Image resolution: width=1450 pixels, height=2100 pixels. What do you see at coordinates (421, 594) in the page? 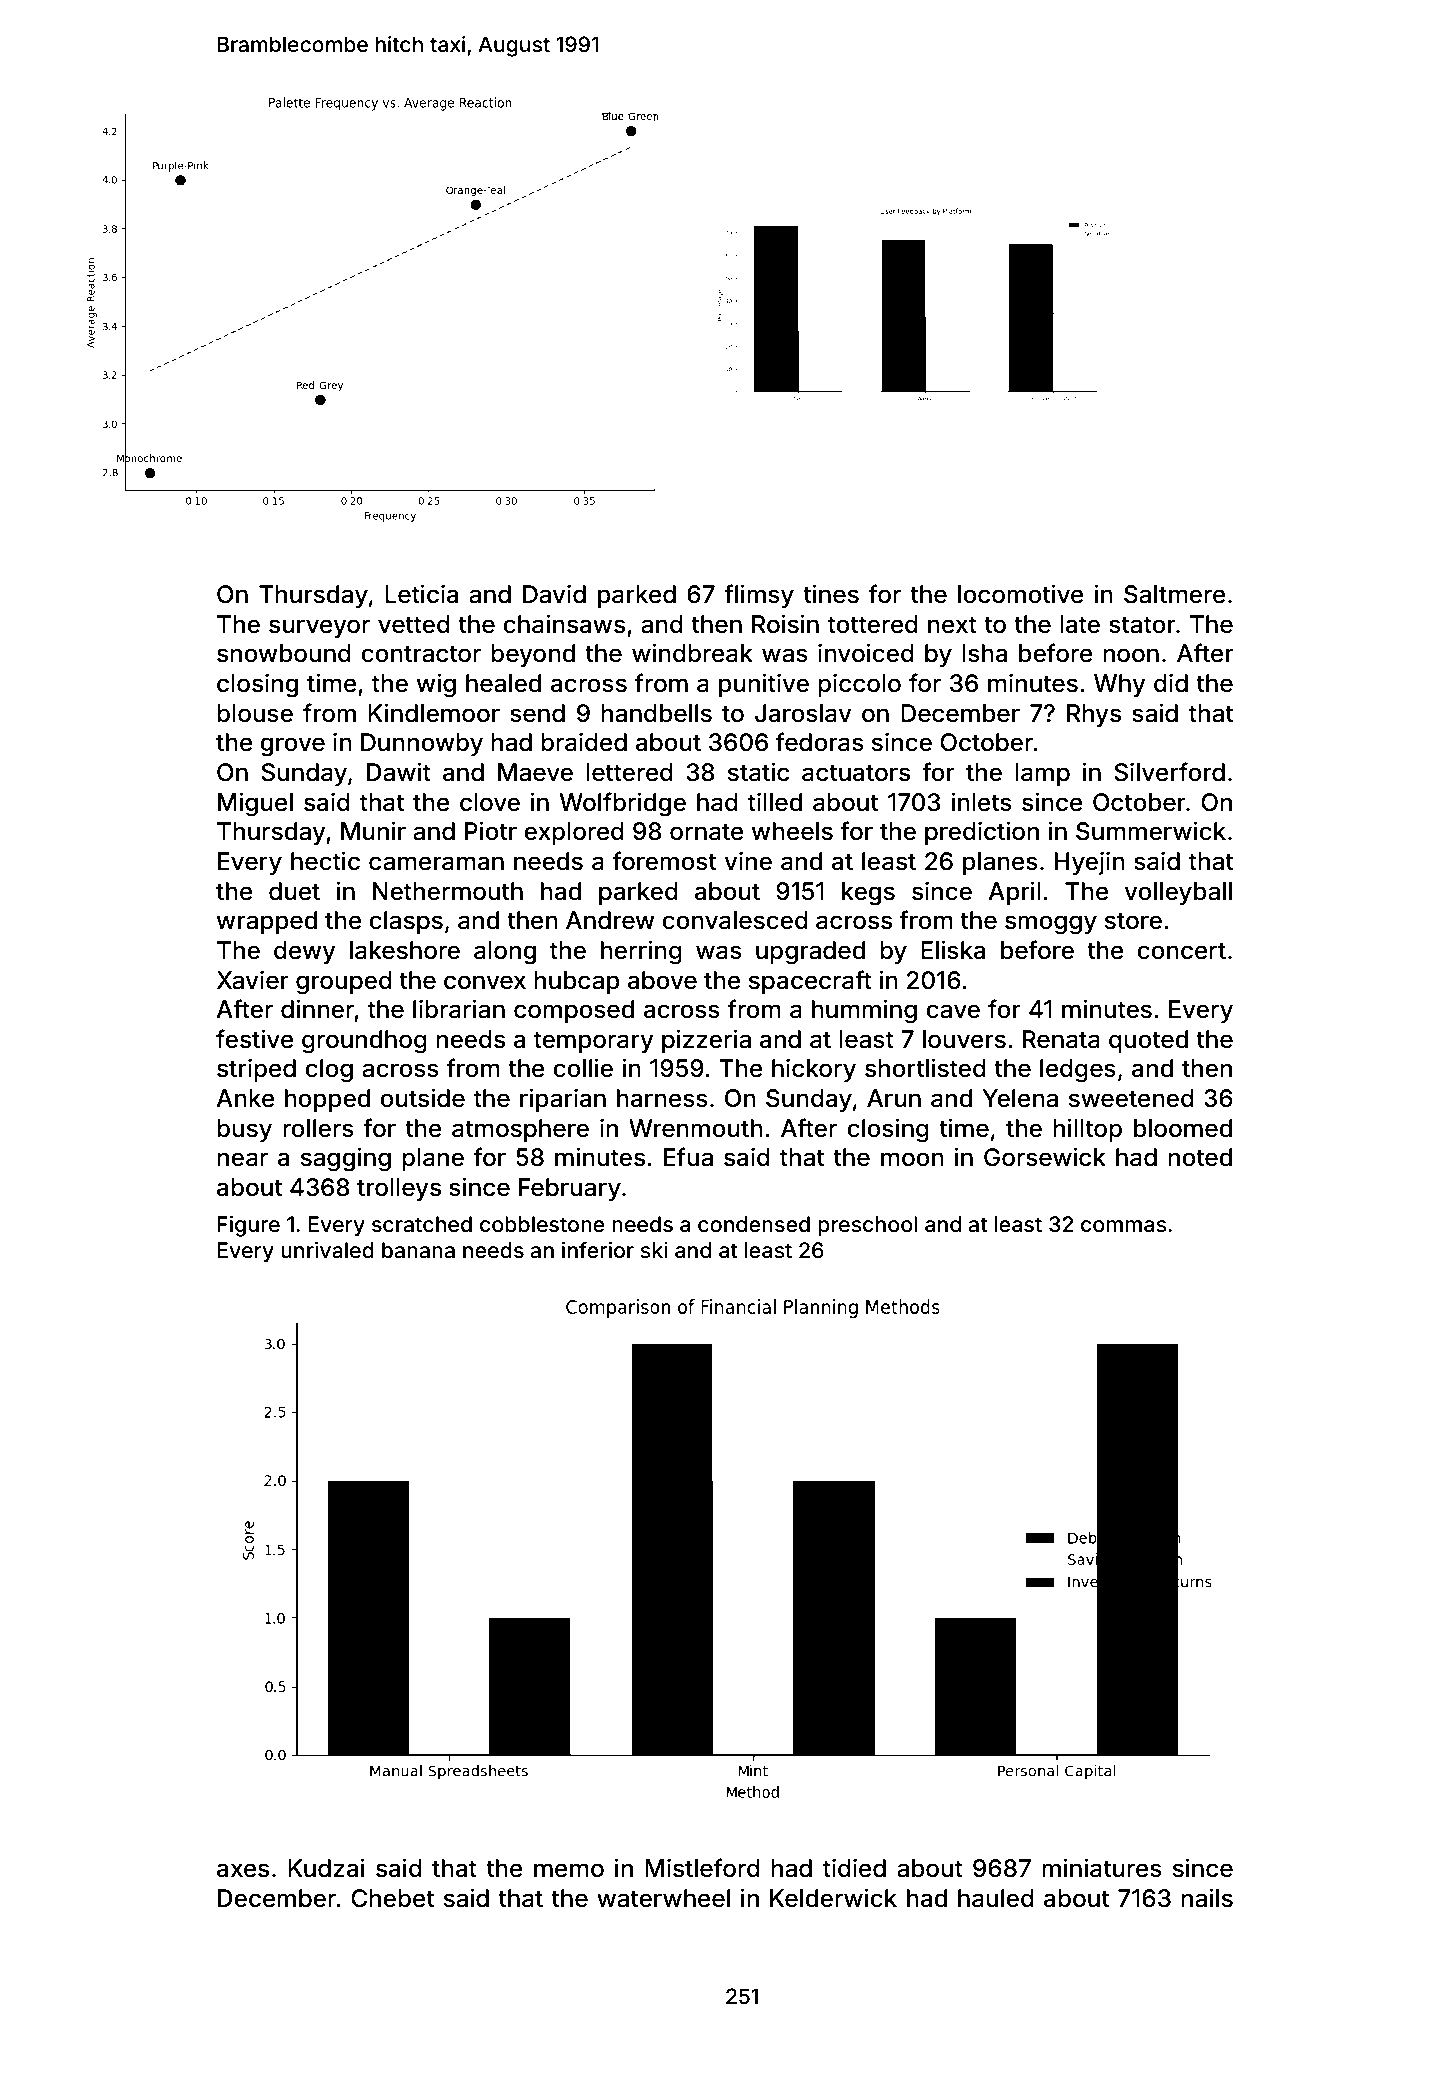
I see `Leticia` at bounding box center [421, 594].
